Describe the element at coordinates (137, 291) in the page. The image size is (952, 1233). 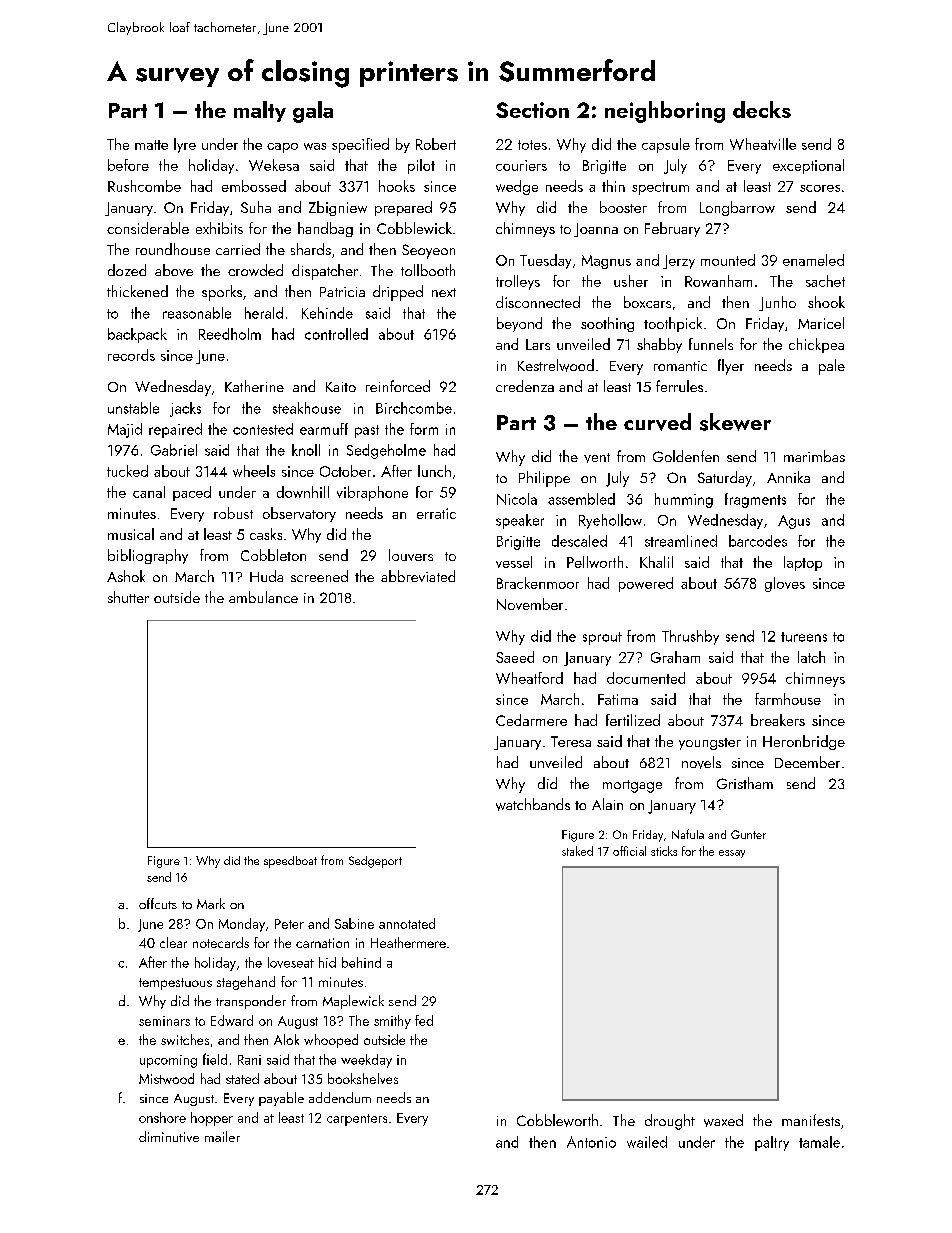
I see `thickened` at that location.
